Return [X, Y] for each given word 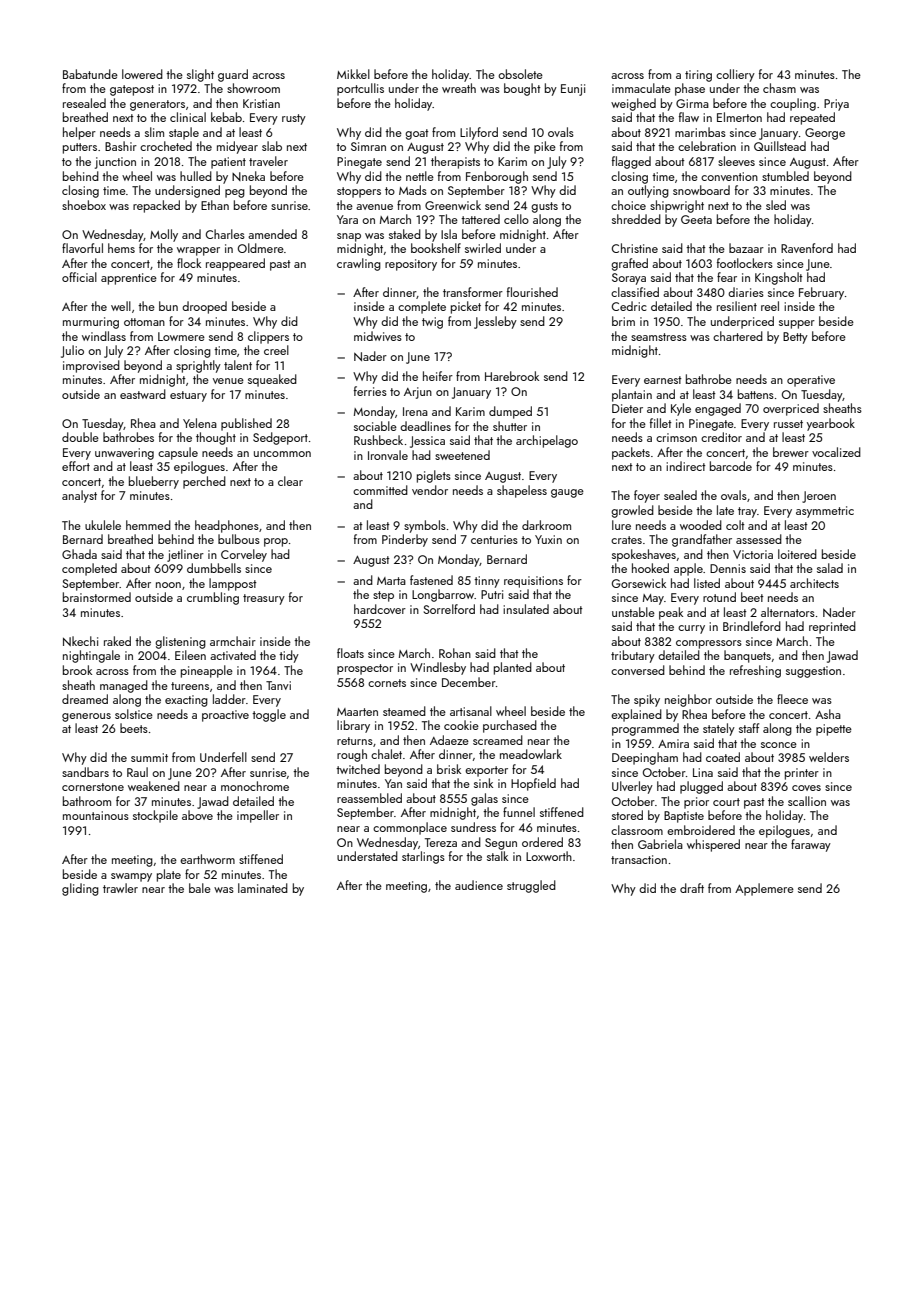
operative [811, 381]
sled [776, 205]
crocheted [166, 146]
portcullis [360, 89]
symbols [425, 526]
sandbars [85, 772]
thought [216, 438]
